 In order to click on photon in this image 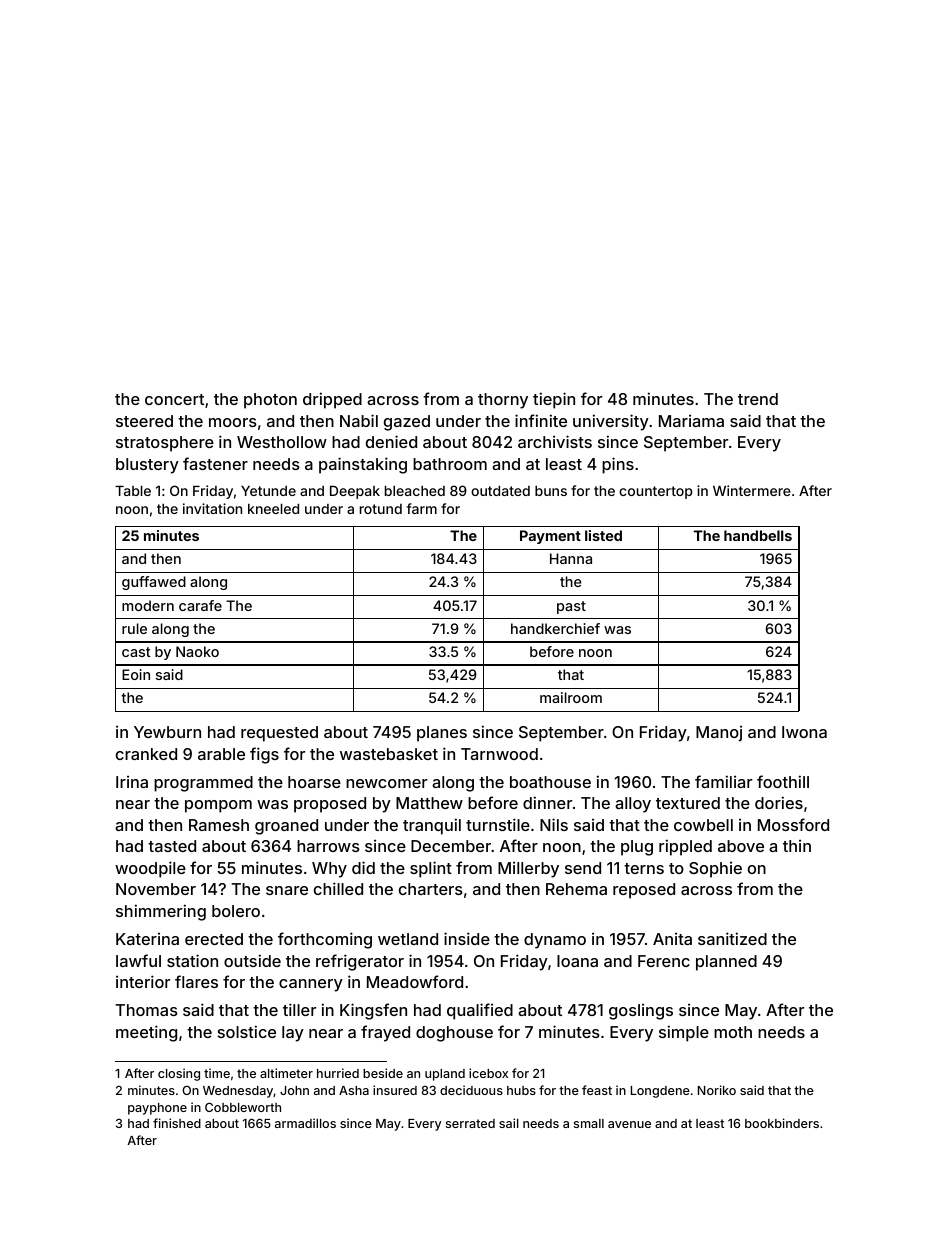, I will do `click(270, 401)`.
